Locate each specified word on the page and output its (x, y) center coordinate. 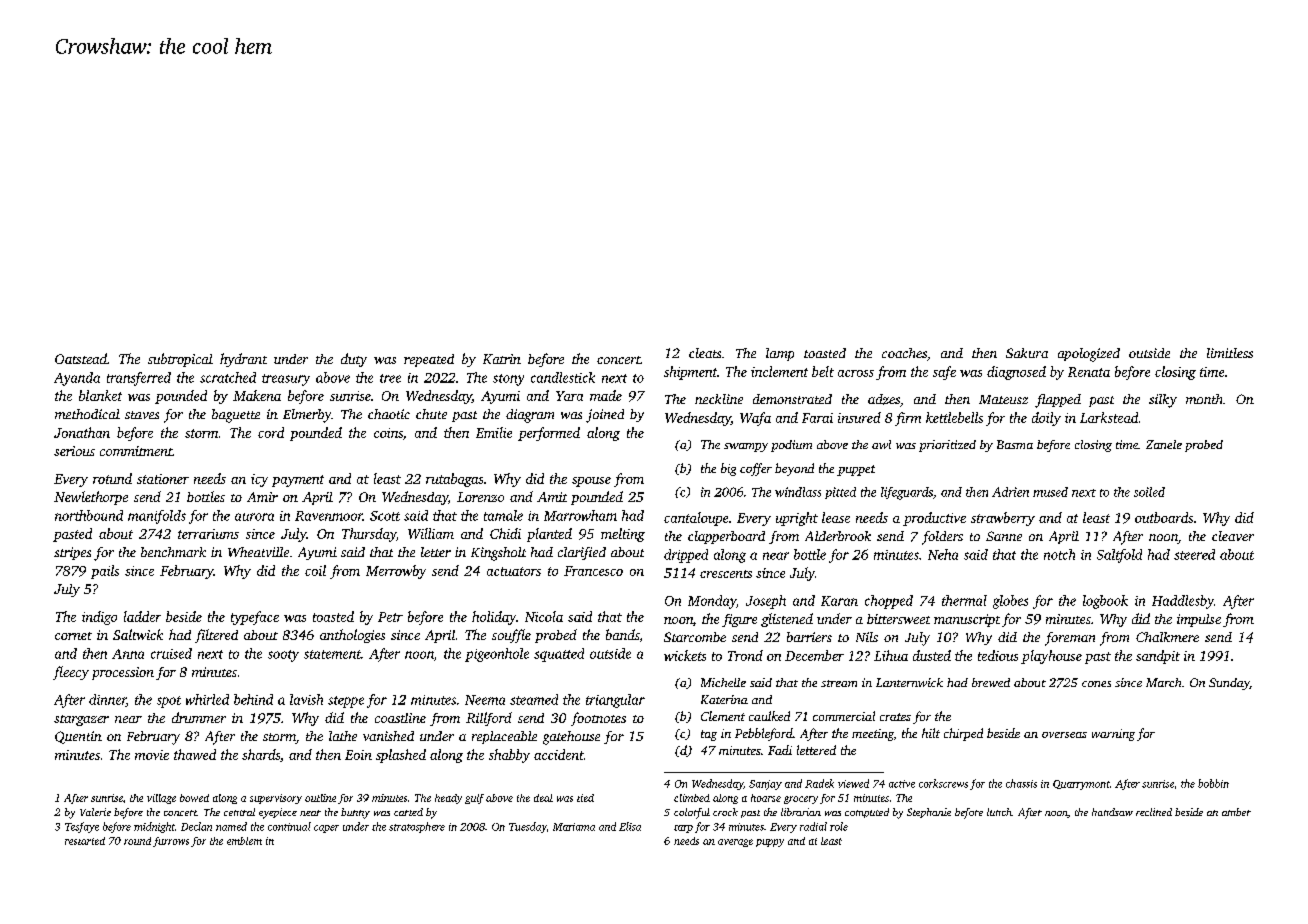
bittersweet (898, 619)
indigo (99, 618)
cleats (705, 353)
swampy (746, 447)
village (161, 799)
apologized (1089, 355)
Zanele (1164, 444)
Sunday (1229, 684)
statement (332, 654)
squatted (559, 655)
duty (354, 360)
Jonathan (82, 432)
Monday (712, 602)
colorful (692, 813)
